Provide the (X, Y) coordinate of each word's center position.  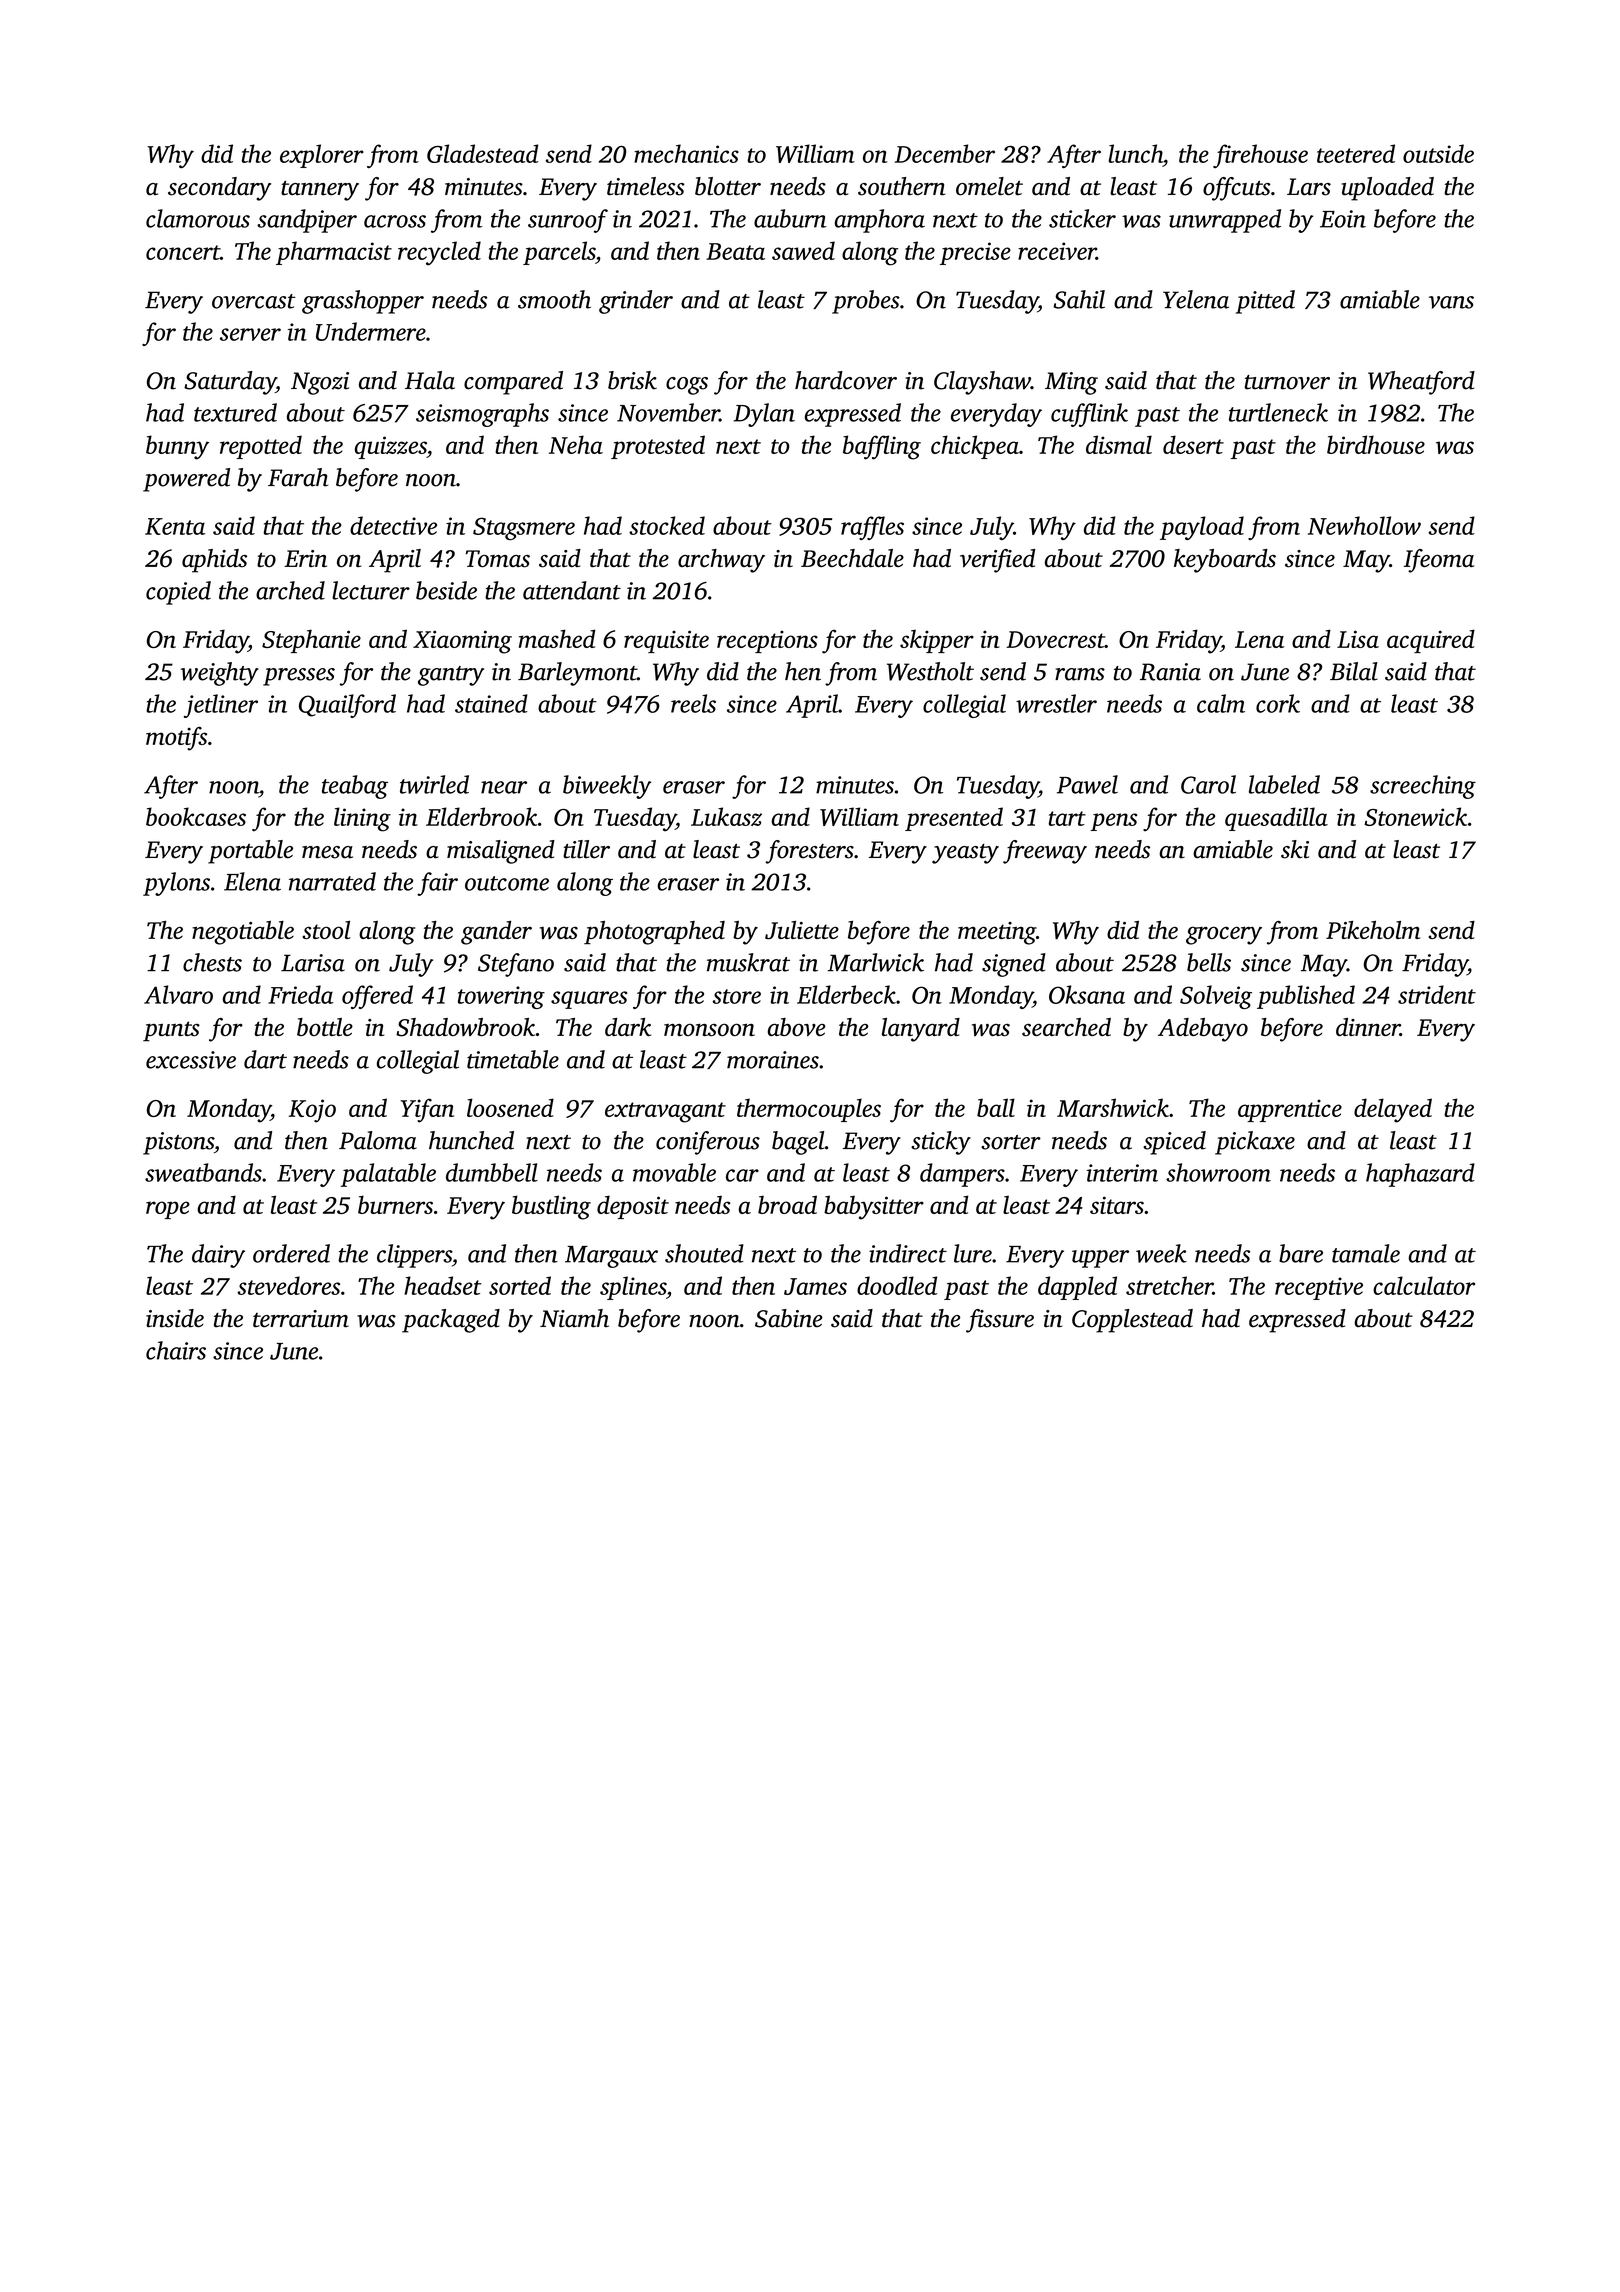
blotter (728, 186)
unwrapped (1225, 221)
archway (721, 561)
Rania (1170, 672)
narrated (332, 881)
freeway (1045, 852)
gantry (451, 676)
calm (1221, 703)
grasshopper (363, 302)
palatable (388, 1175)
